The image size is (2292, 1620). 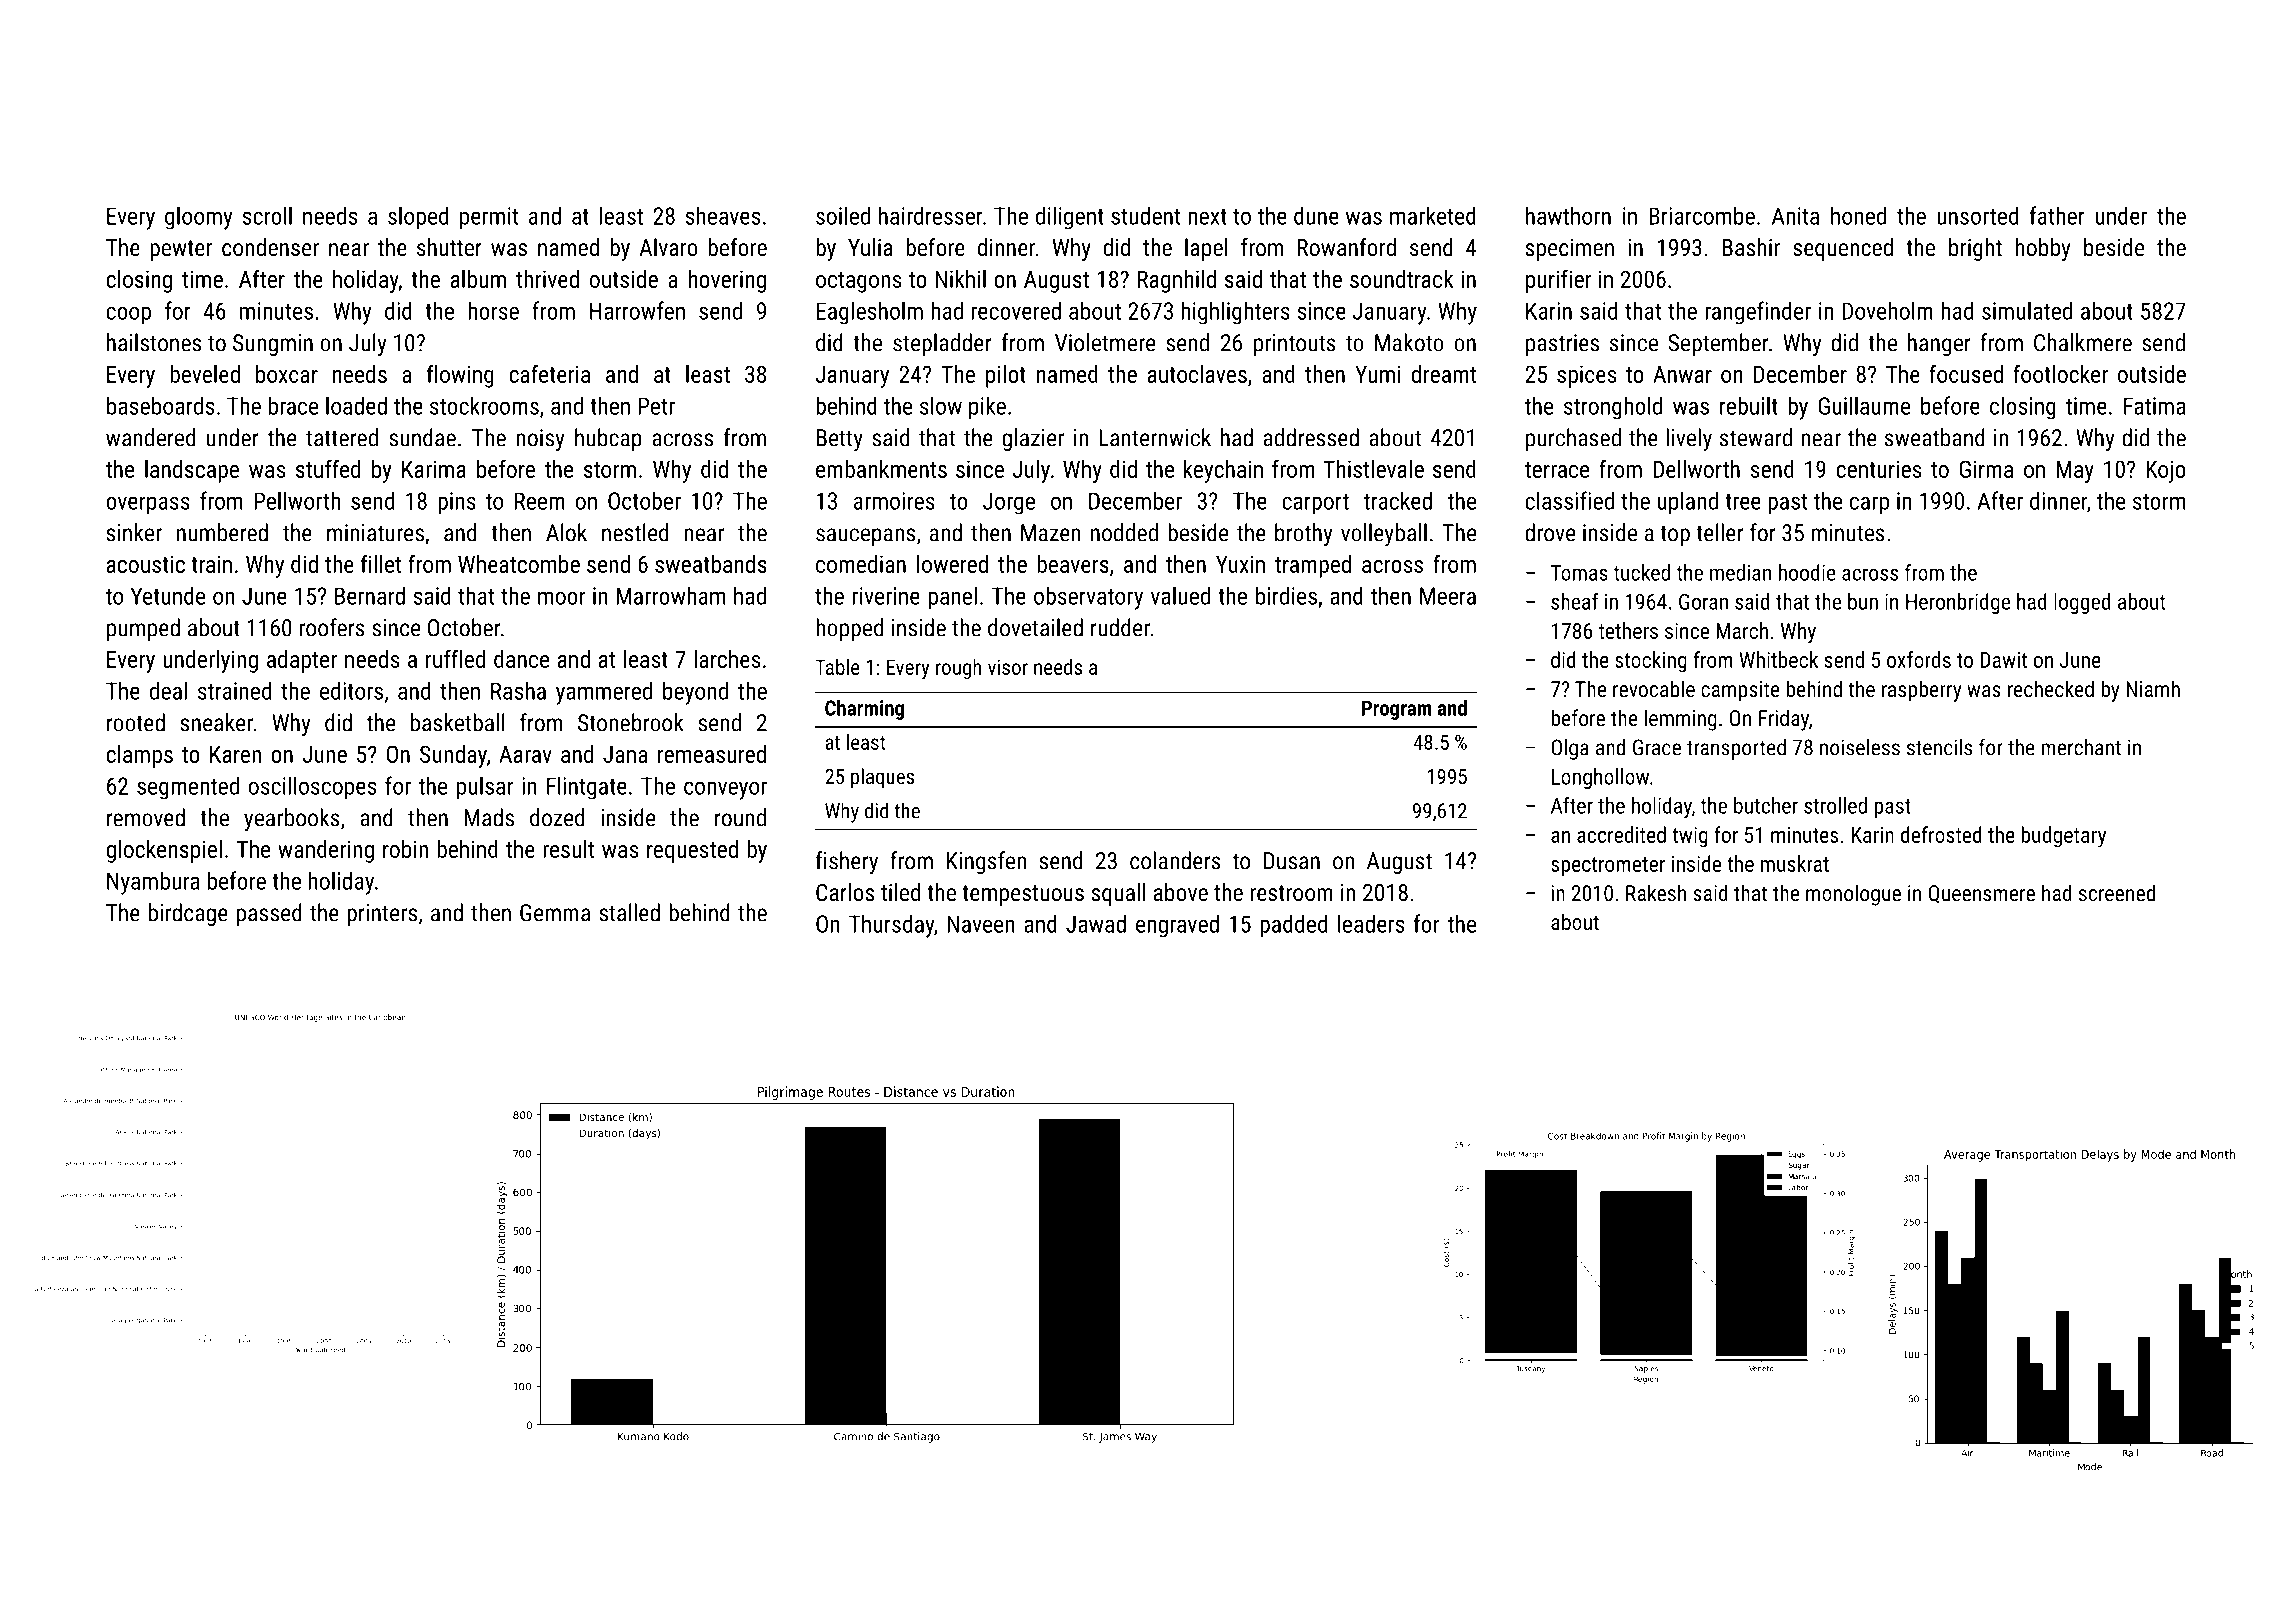 I want to click on volleyball, so click(x=1384, y=535).
